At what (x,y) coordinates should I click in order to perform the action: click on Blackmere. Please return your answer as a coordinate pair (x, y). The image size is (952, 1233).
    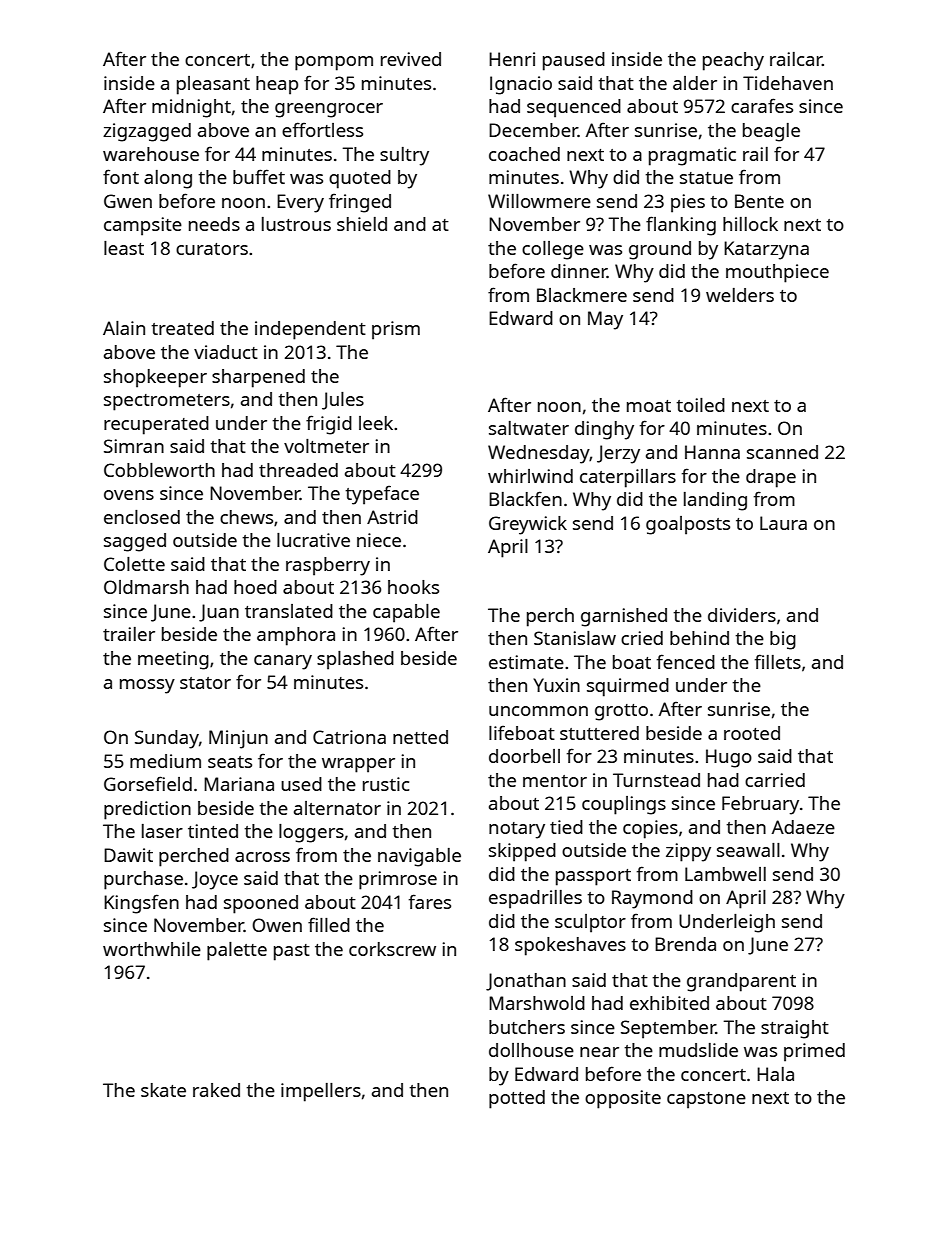
    Looking at the image, I should click on (582, 295).
